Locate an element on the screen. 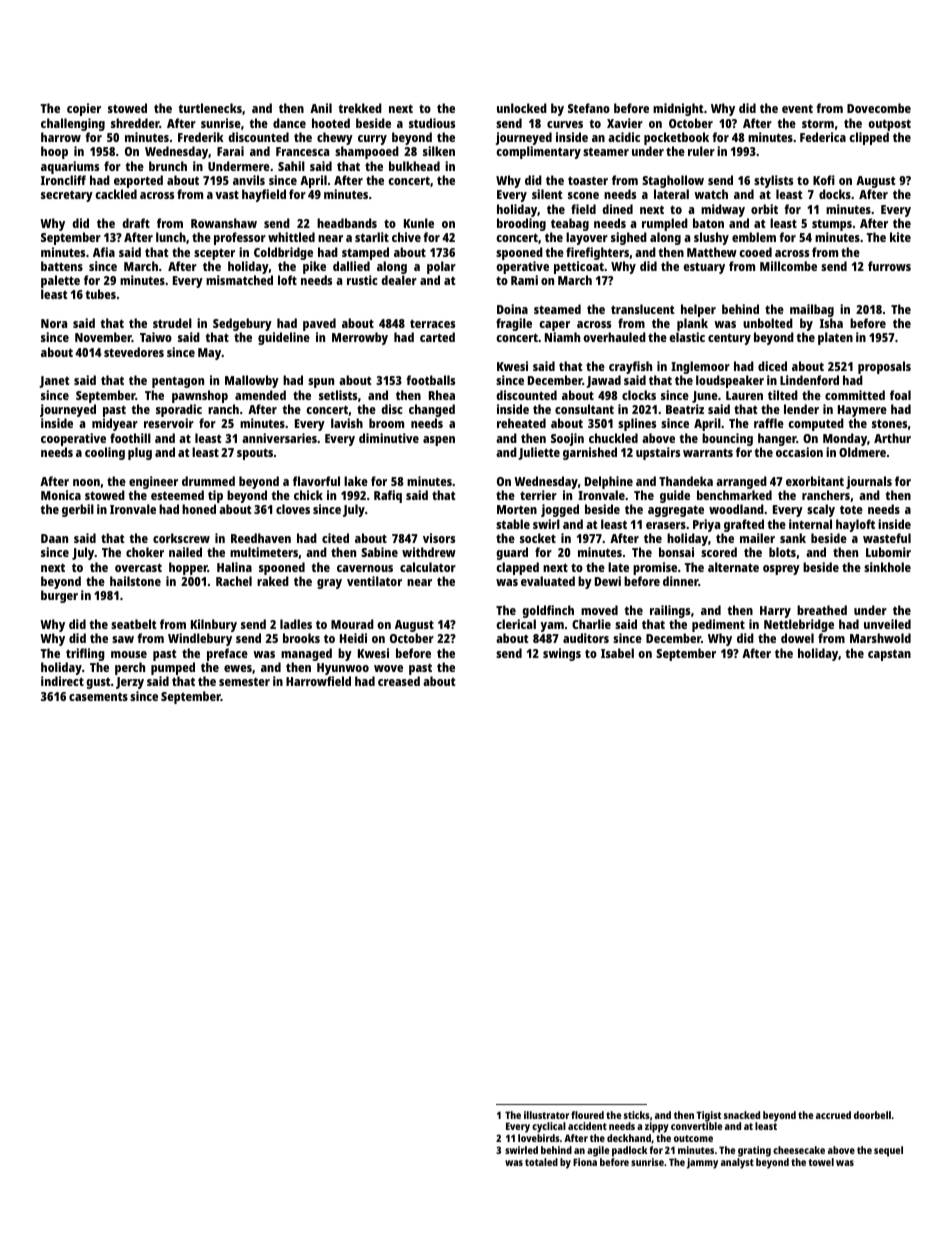 The height and width of the screenshot is (1233, 952). totaled is located at coordinates (541, 1162).
